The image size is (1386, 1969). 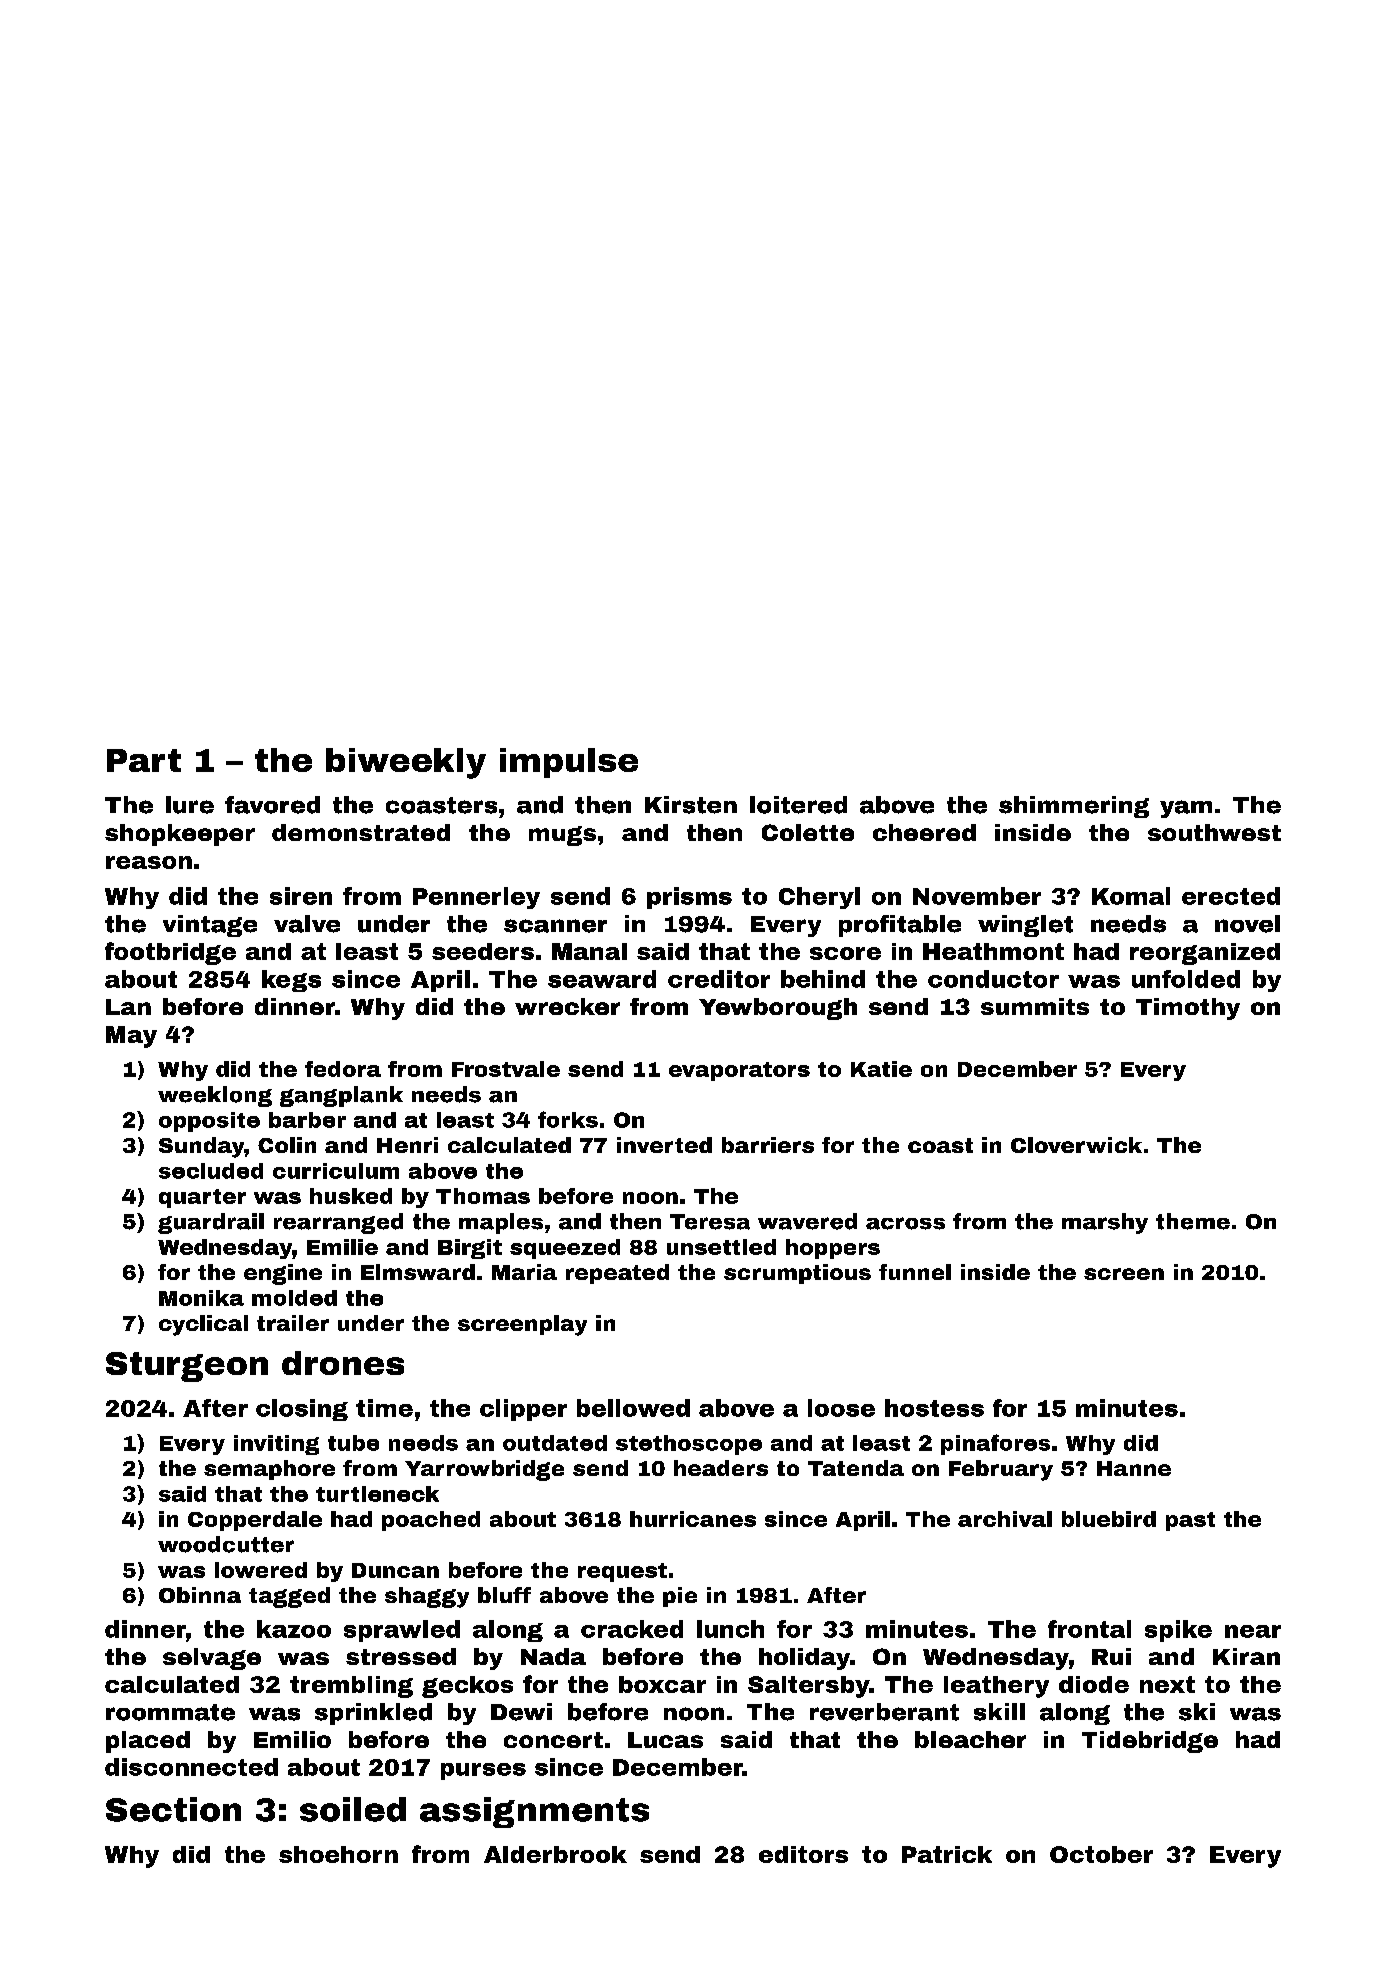 I want to click on southwest, so click(x=1214, y=832).
